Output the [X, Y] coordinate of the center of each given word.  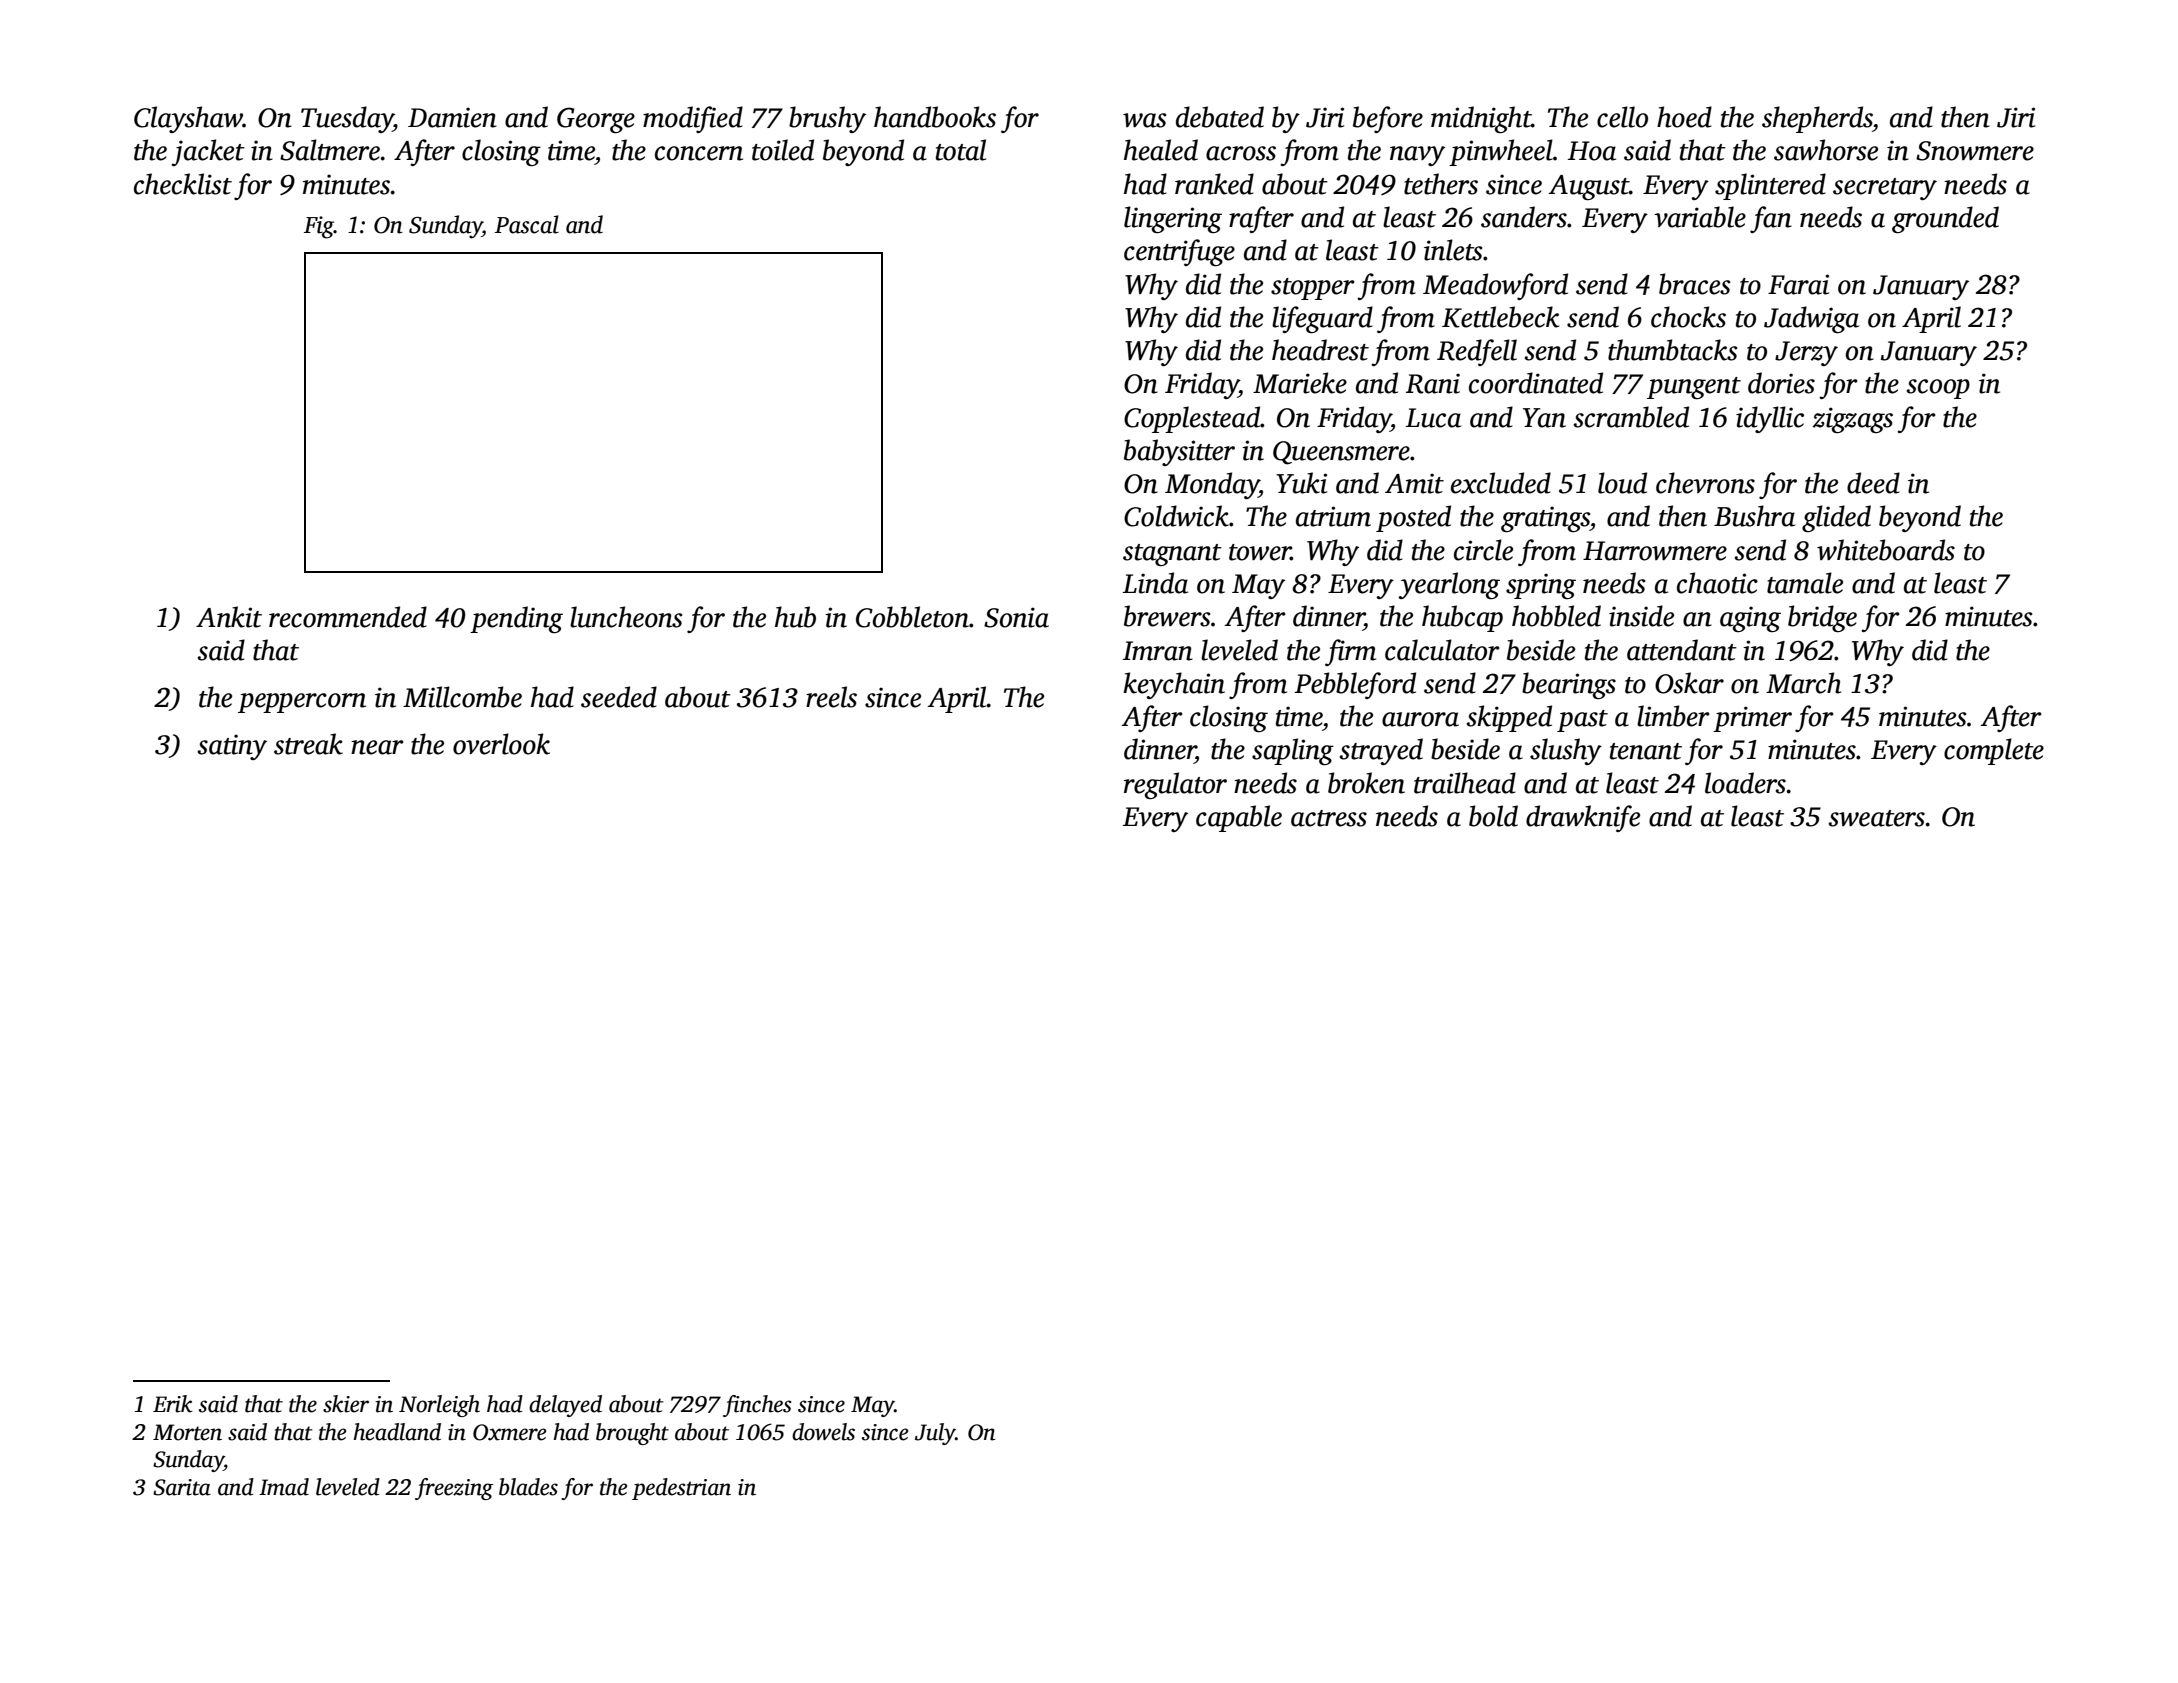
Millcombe [462, 697]
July [935, 1434]
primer [1752, 719]
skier [346, 1404]
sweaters [1876, 818]
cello [1622, 117]
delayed [565, 1406]
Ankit [229, 617]
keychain [1174, 685]
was [1144, 120]
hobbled [1556, 616]
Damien [452, 117]
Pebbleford [1355, 685]
